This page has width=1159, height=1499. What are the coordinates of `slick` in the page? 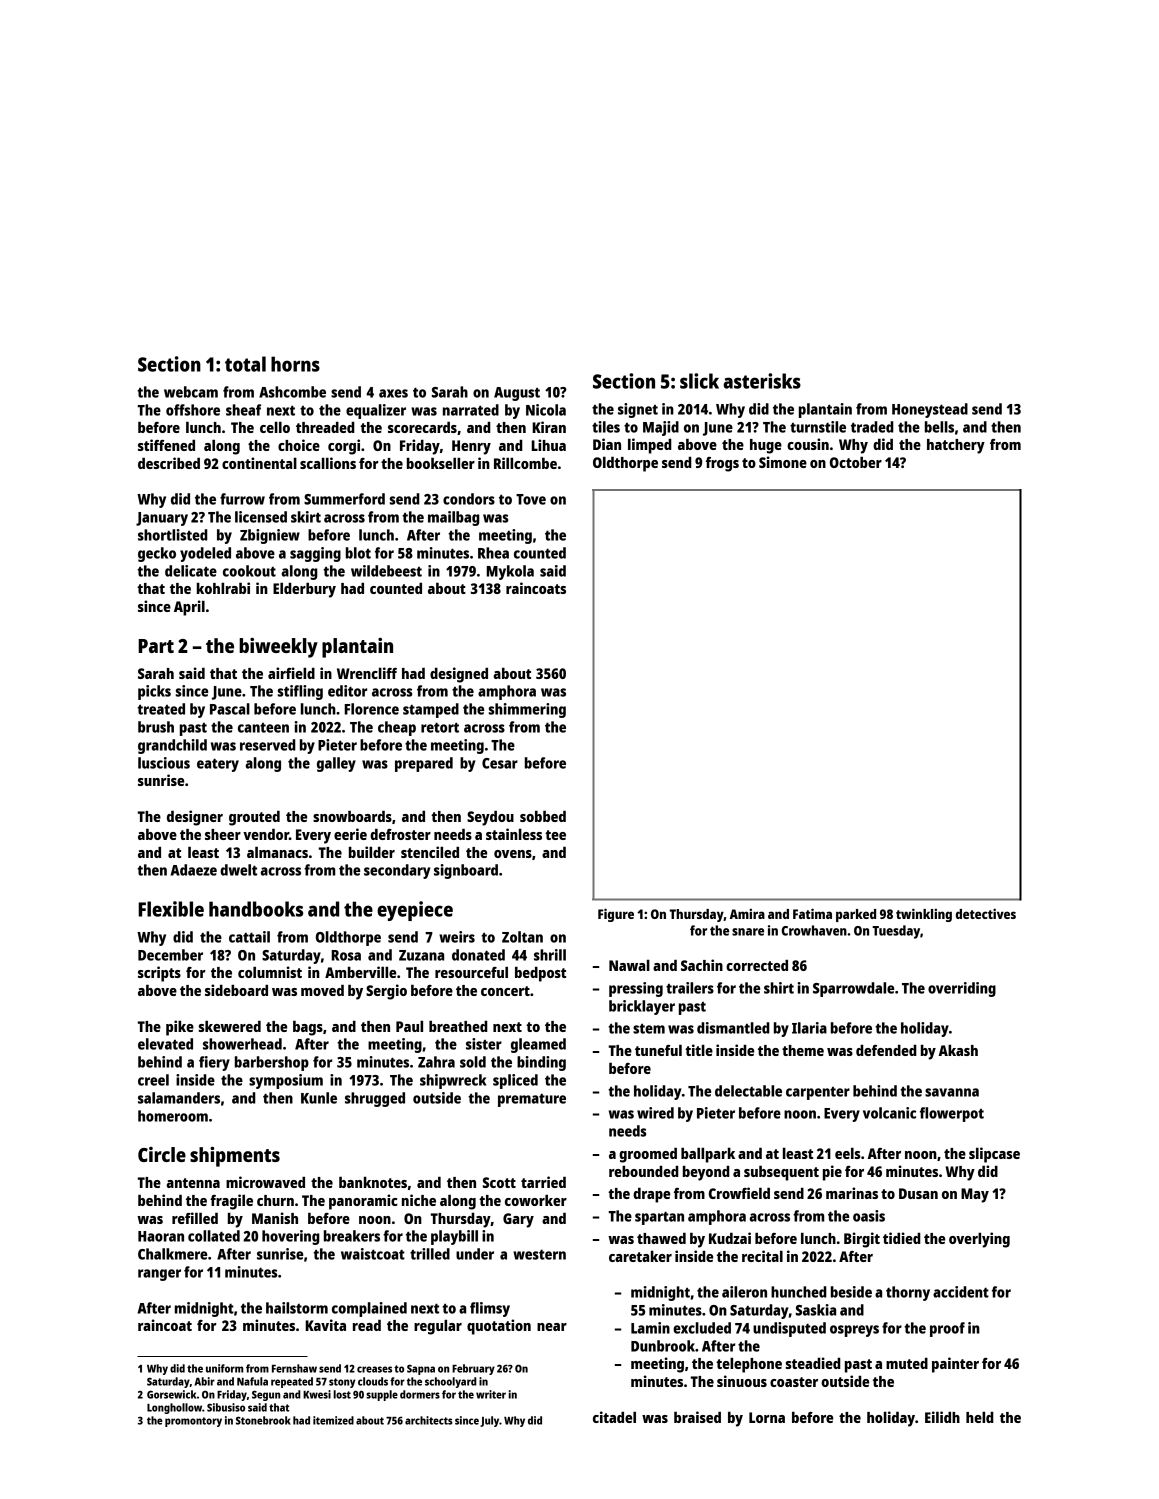 It's located at (699, 381).
